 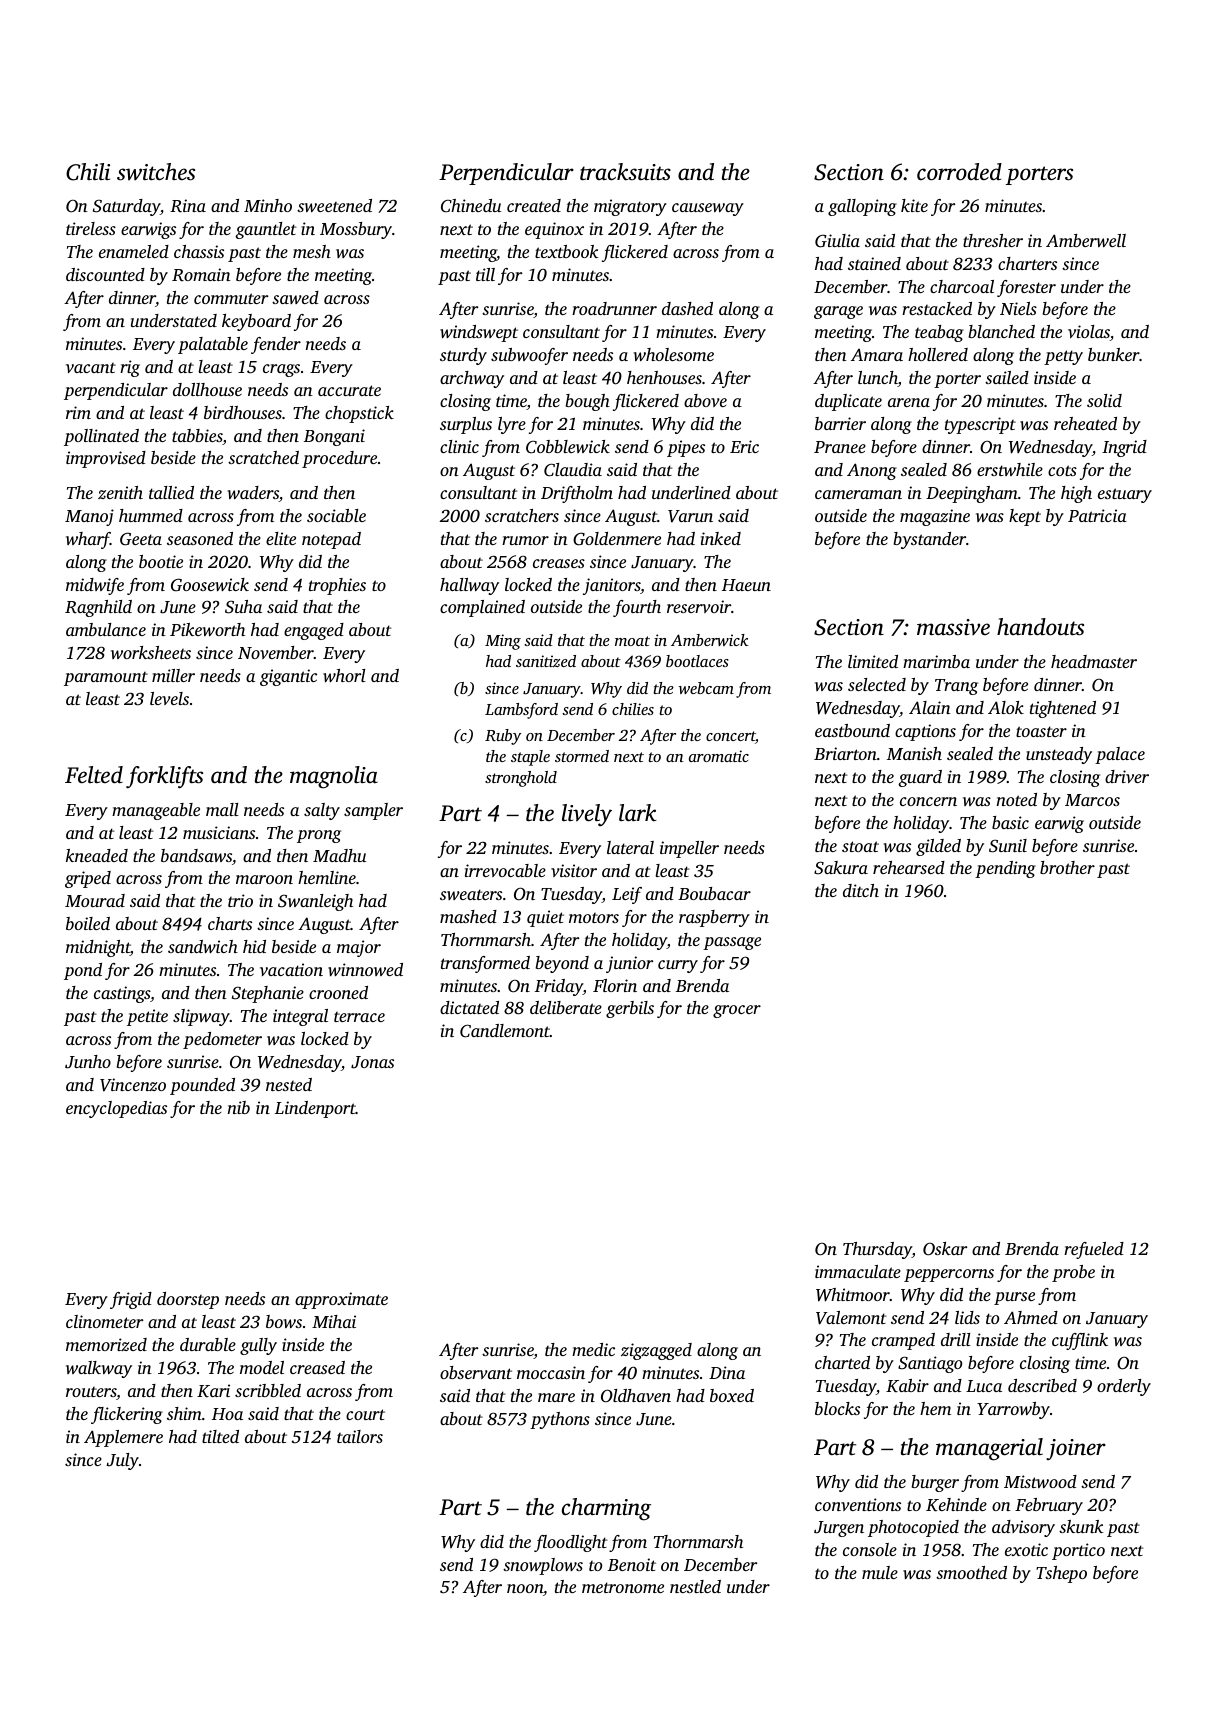 I want to click on ditch, so click(x=861, y=890).
